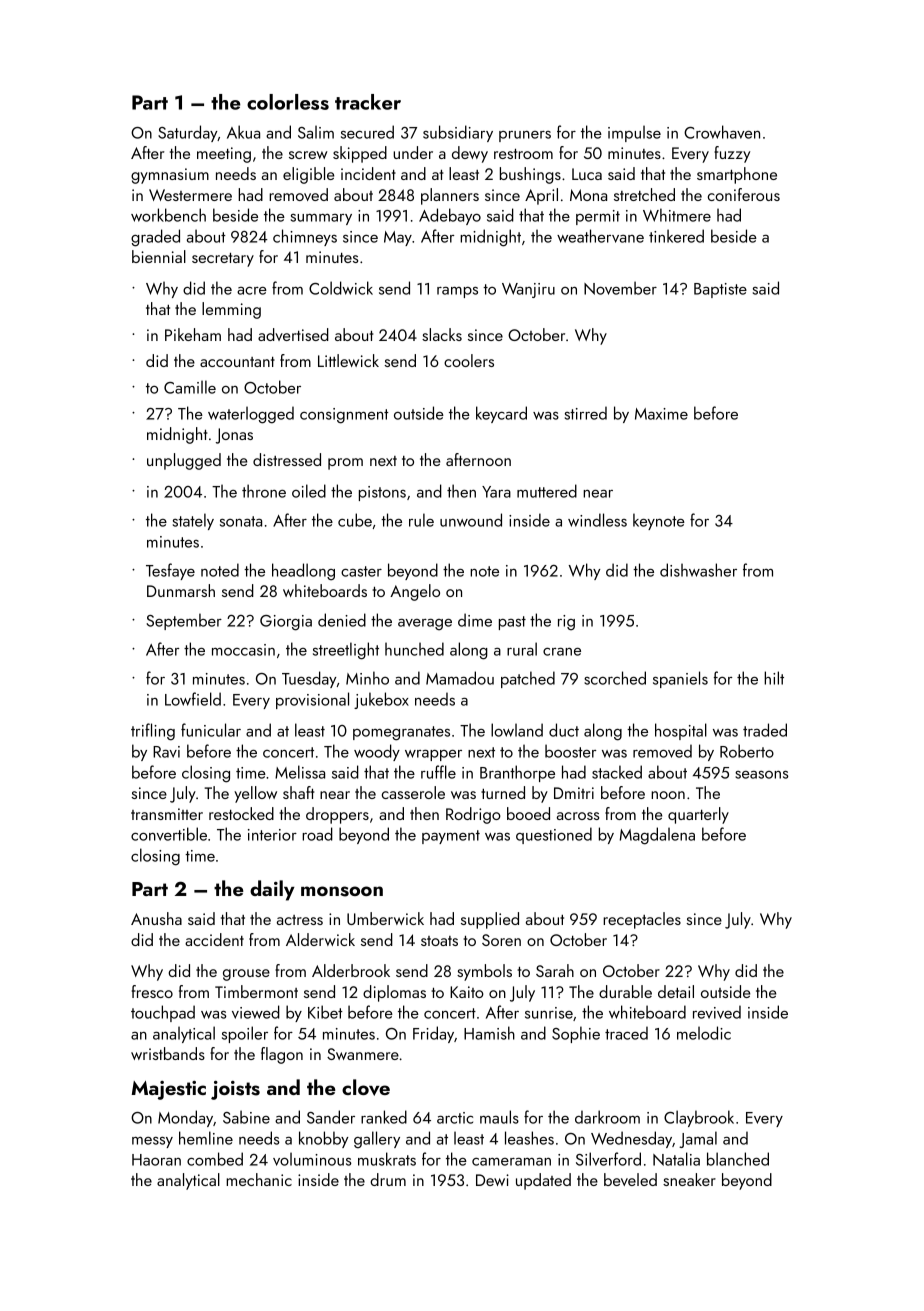 This screenshot has height=1311, width=924. What do you see at coordinates (450, 216) in the screenshot?
I see `Adebayo` at bounding box center [450, 216].
